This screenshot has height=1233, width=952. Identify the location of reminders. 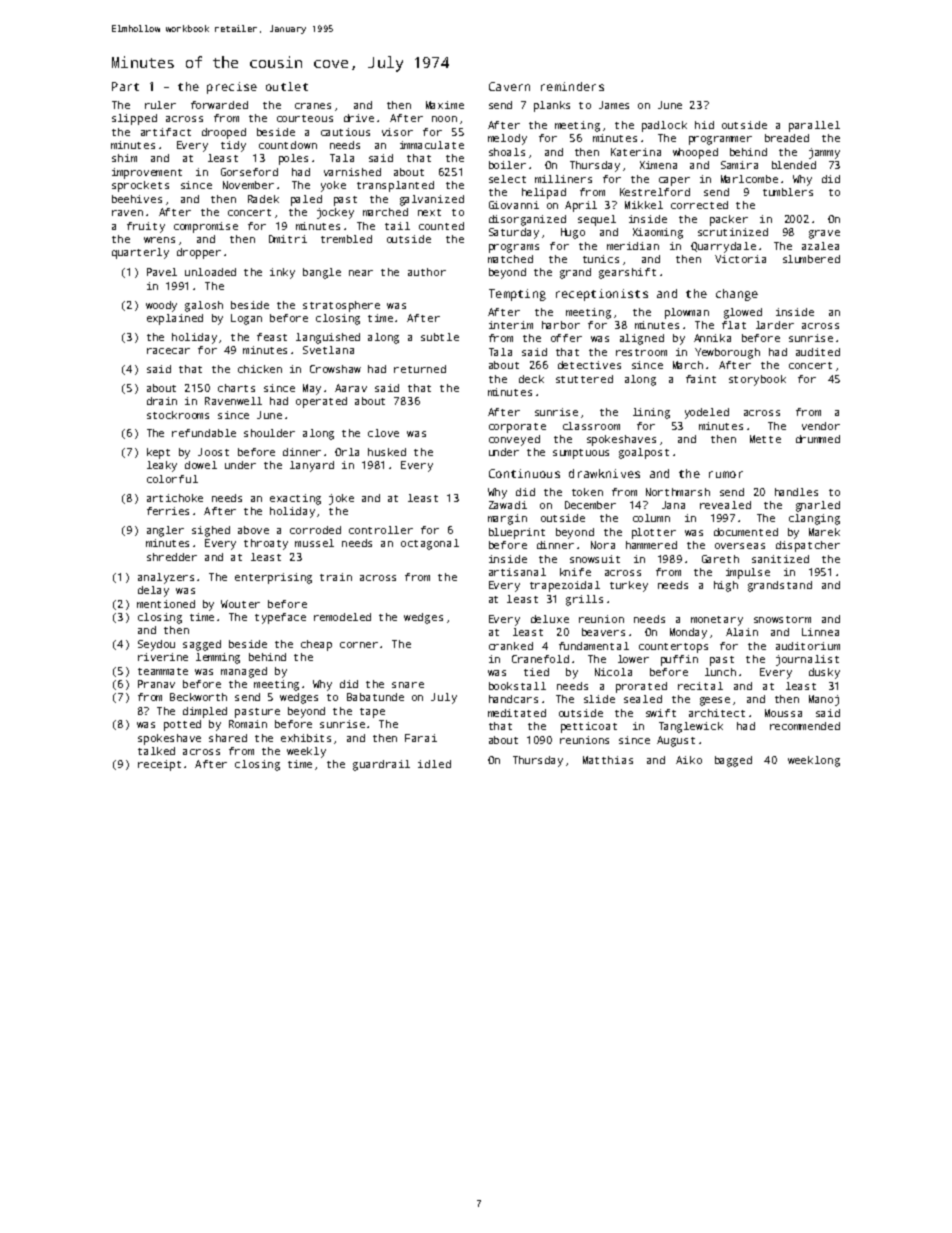
(572, 86).
